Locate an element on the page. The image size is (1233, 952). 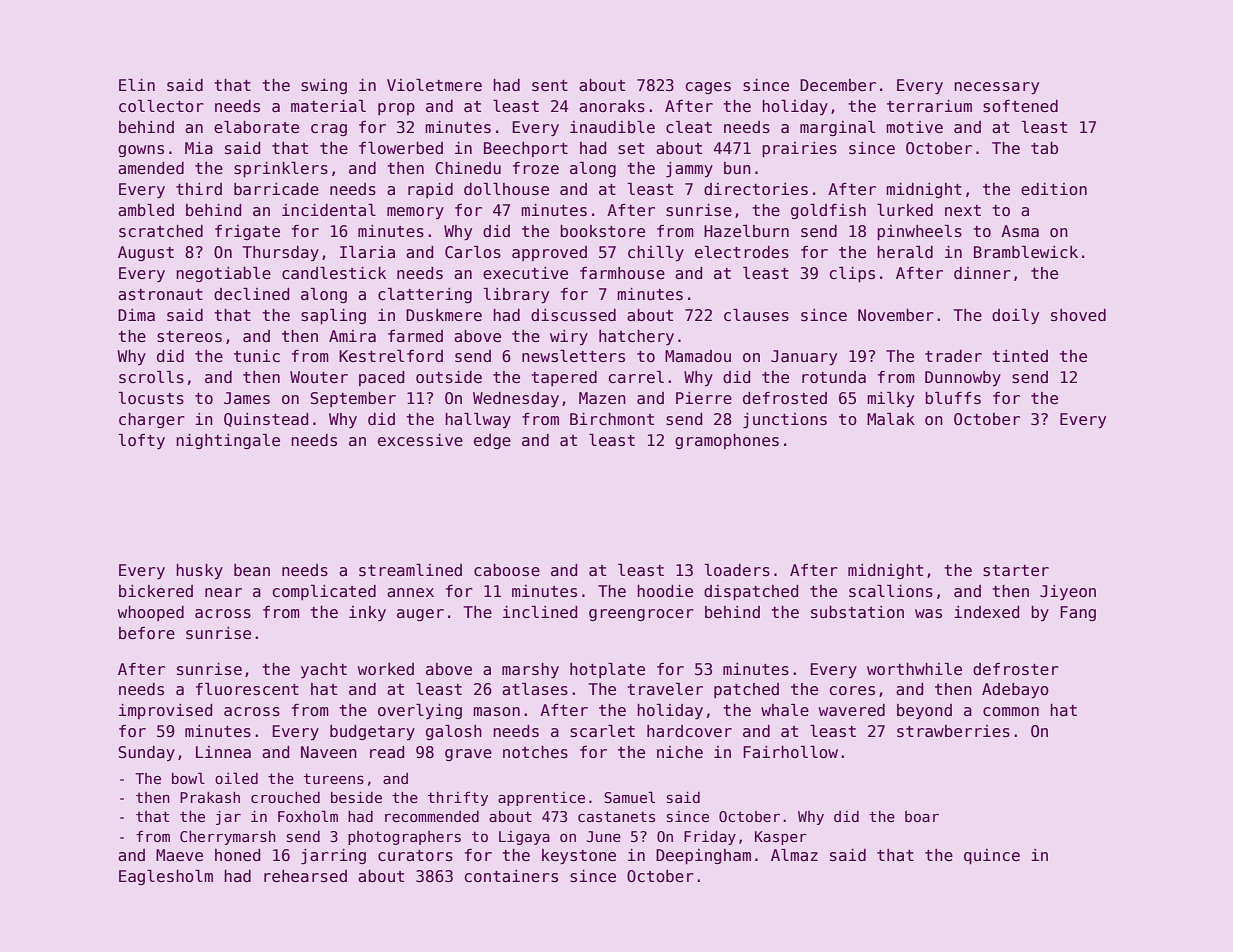
outside is located at coordinates (449, 377).
